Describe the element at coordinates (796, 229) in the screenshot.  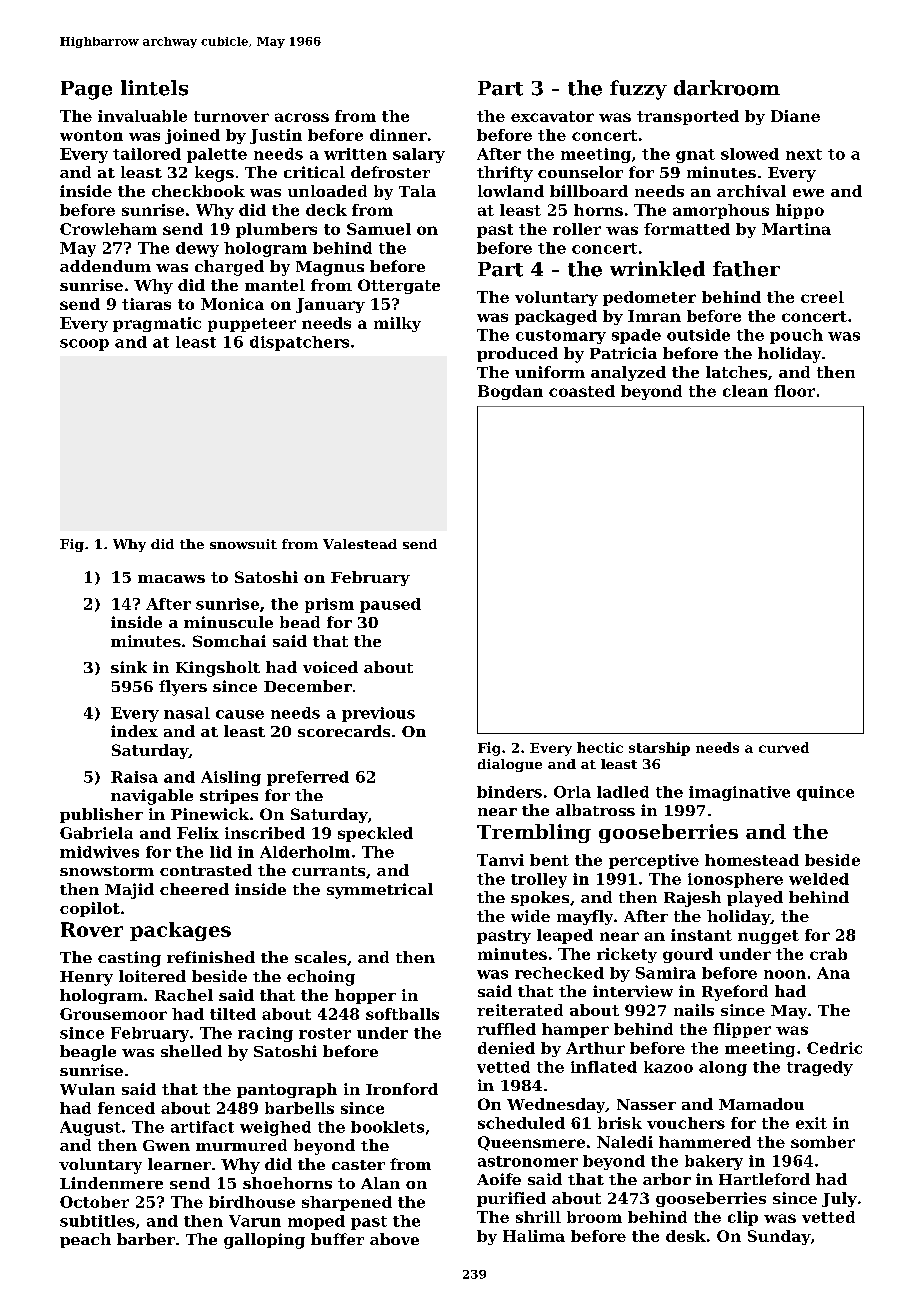
I see `Martina` at that location.
